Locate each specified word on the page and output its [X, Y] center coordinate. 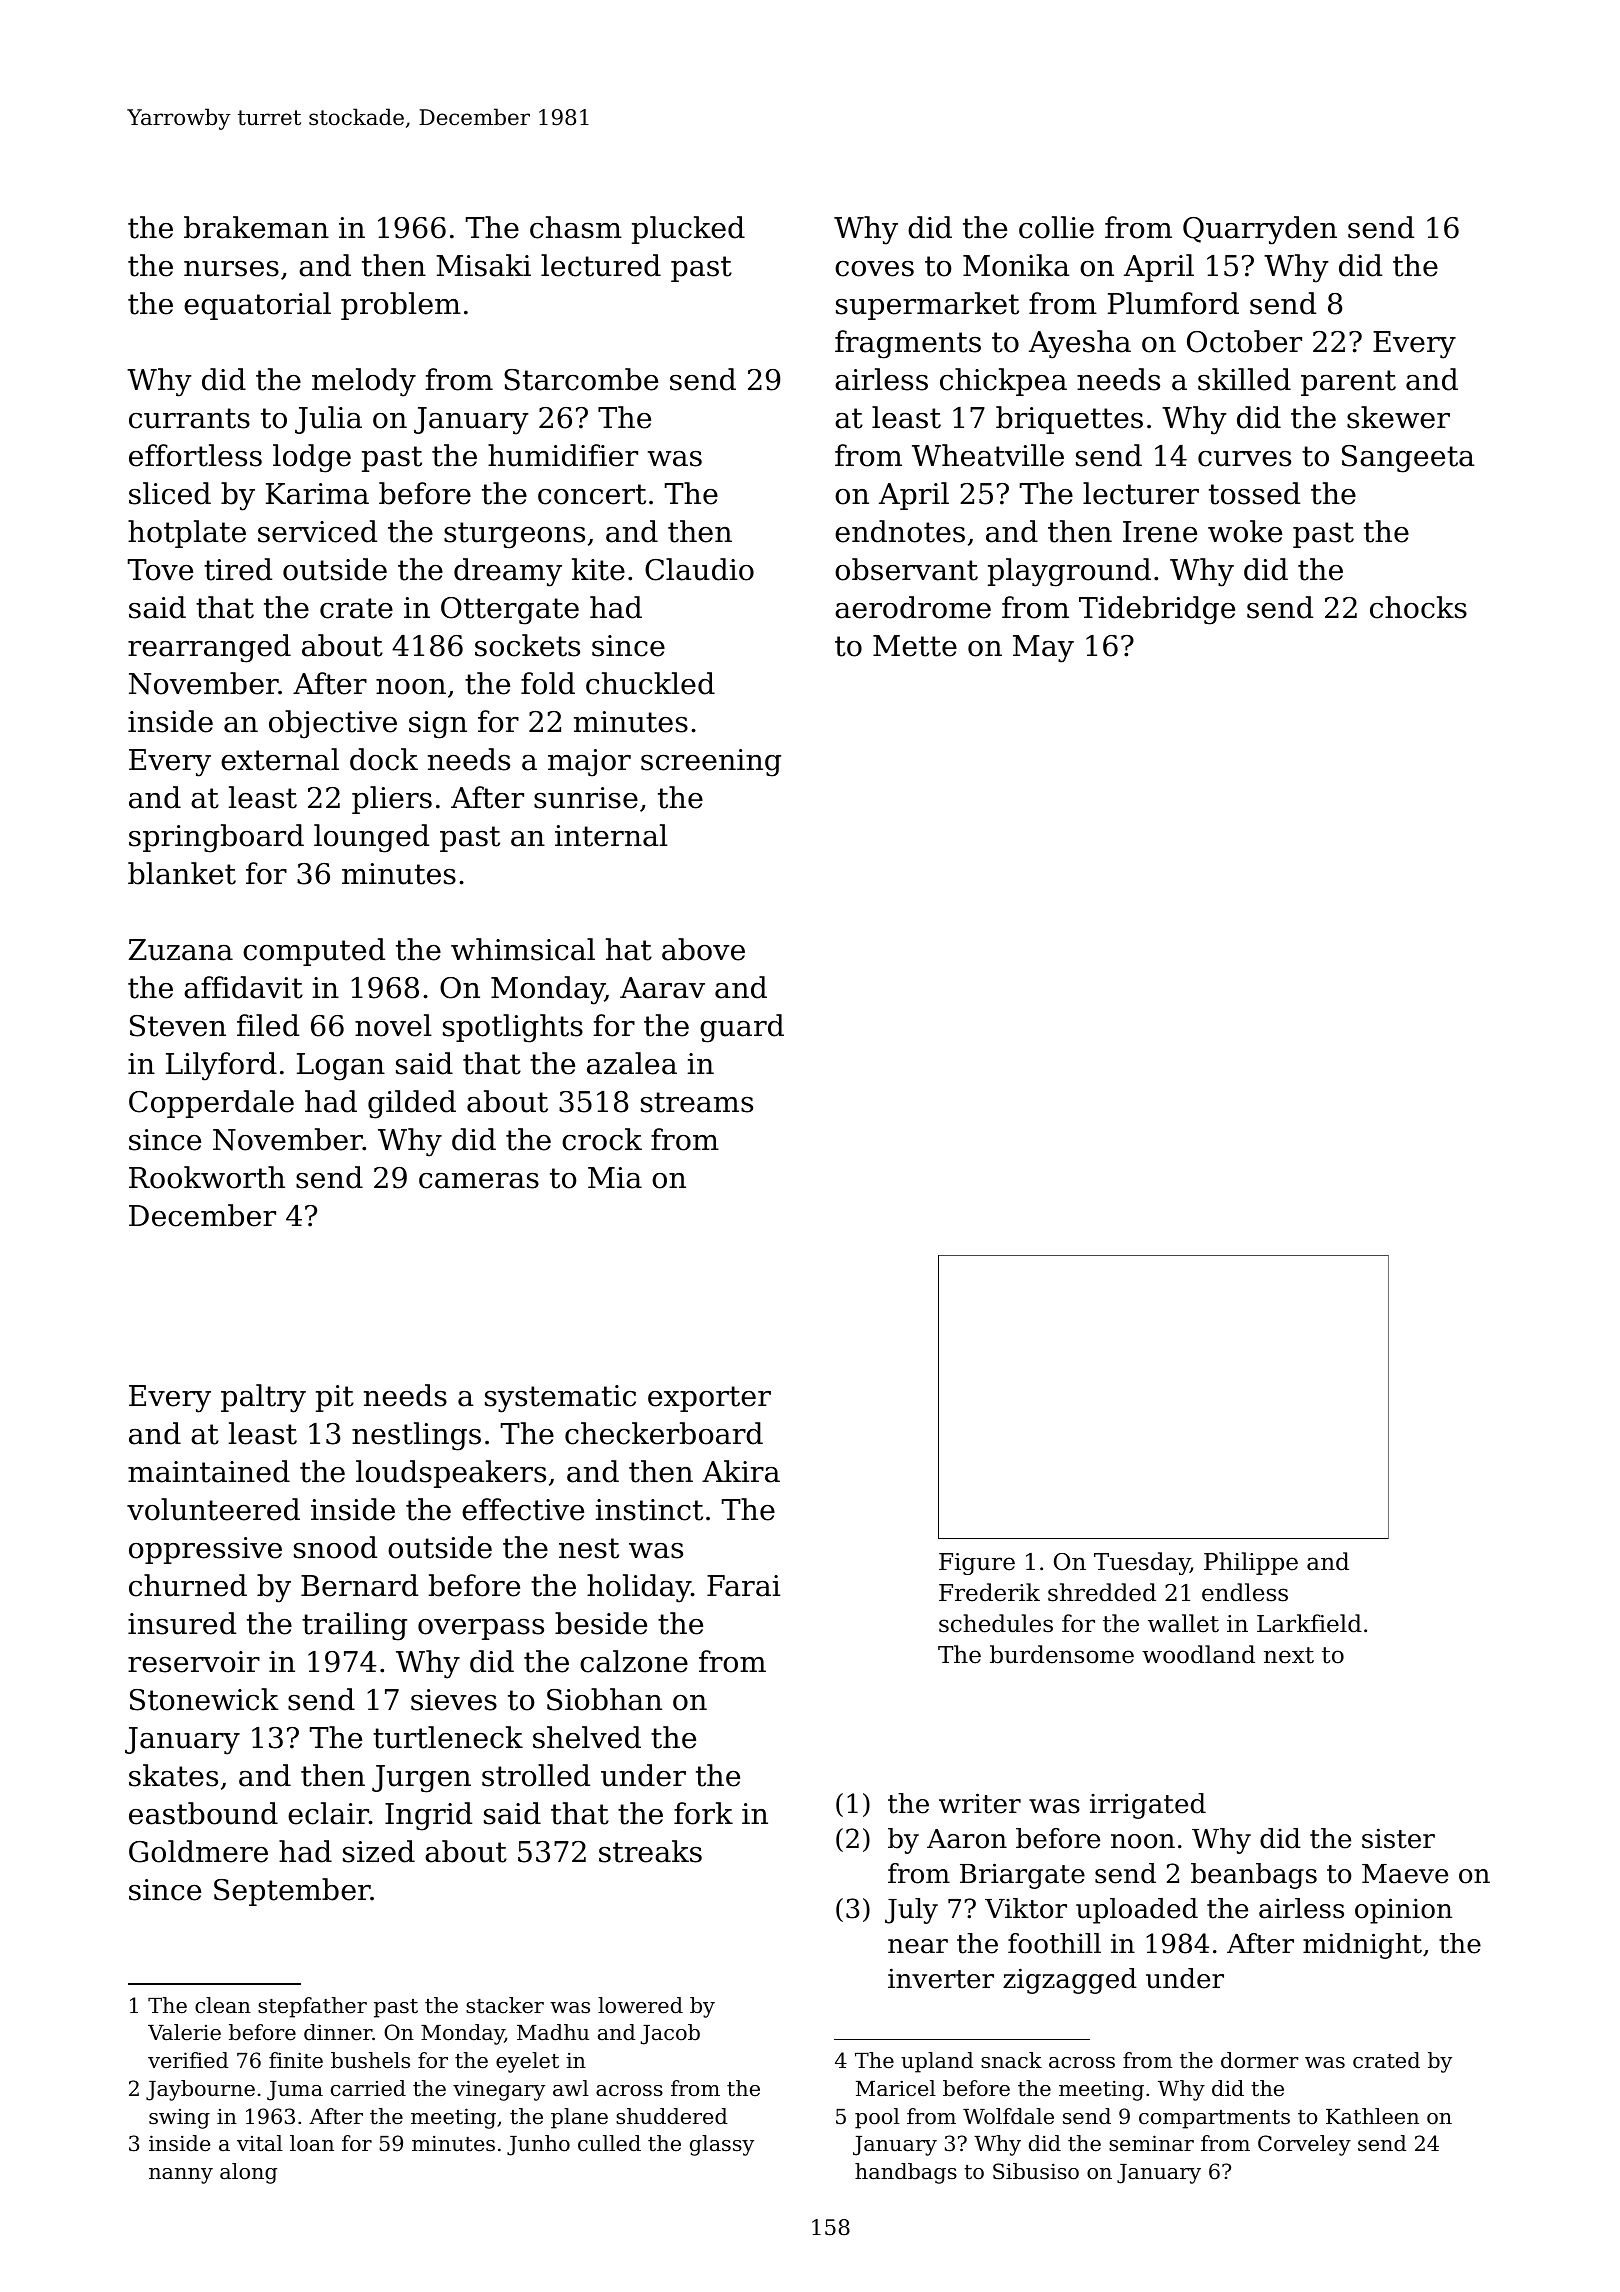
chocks [1418, 607]
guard [742, 1028]
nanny [181, 2176]
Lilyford [221, 1066]
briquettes [1069, 420]
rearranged [209, 648]
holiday [639, 1588]
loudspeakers [451, 1474]
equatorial [257, 306]
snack [1011, 2060]
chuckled [650, 683]
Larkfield [1309, 1623]
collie [1056, 227]
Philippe [1251, 1563]
